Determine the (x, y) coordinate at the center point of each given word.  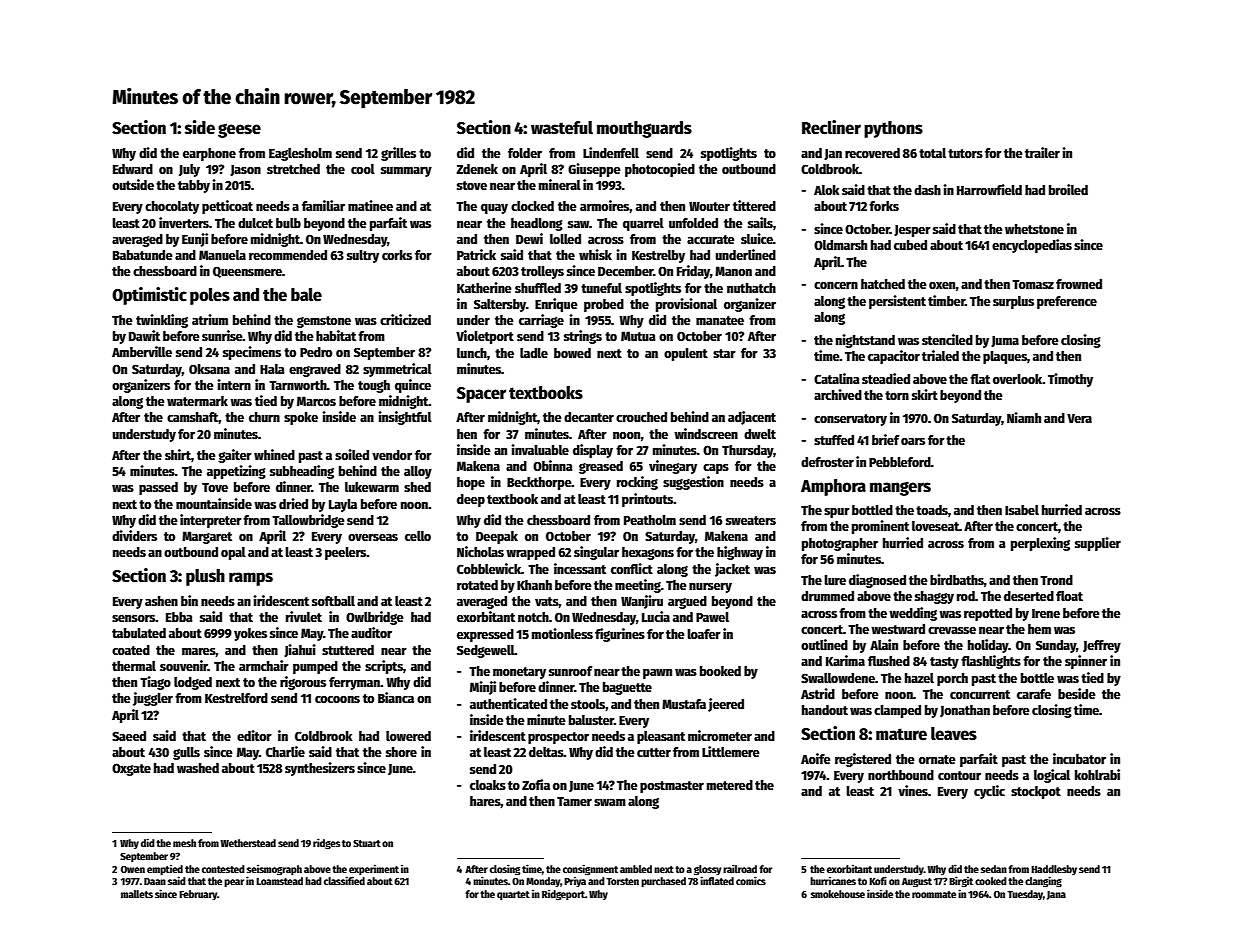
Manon (733, 271)
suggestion (693, 483)
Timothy (1070, 380)
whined (274, 454)
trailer (1042, 152)
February (198, 895)
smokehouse (838, 894)
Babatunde (143, 255)
